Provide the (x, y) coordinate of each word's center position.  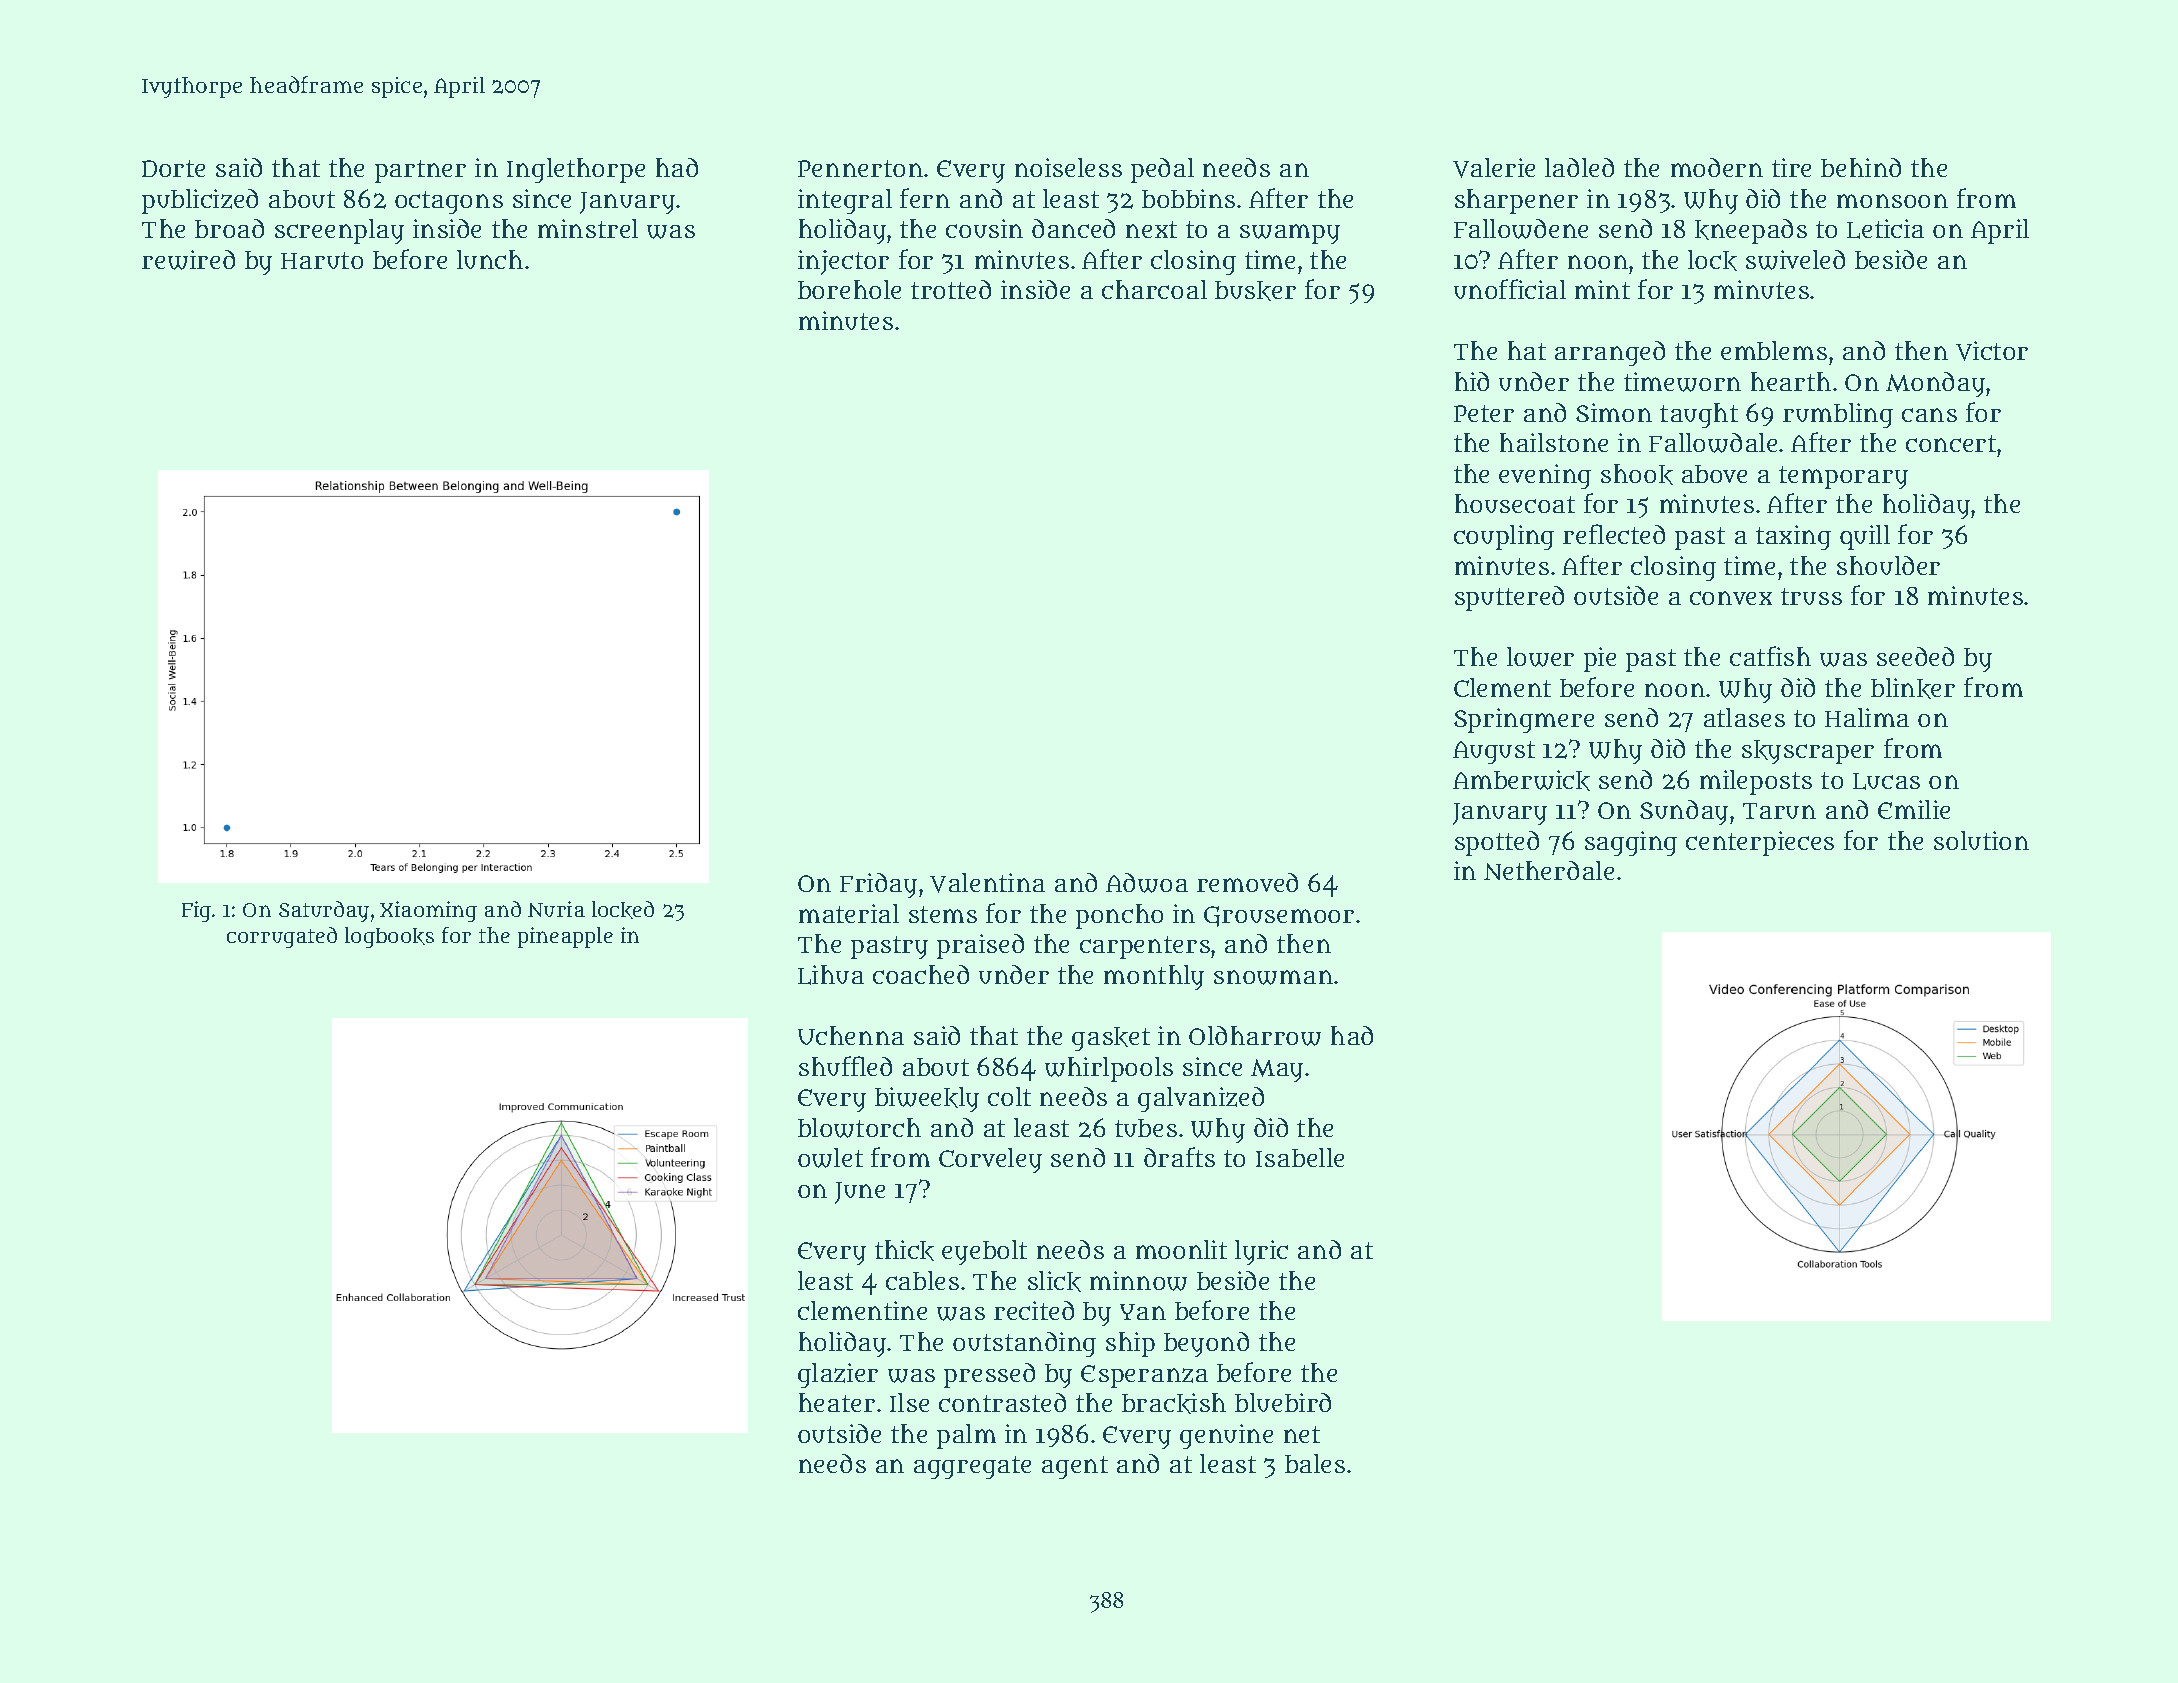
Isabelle (1300, 1157)
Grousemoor (1279, 916)
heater (837, 1402)
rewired (188, 260)
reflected (1614, 534)
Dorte (173, 168)
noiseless (1068, 167)
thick (904, 1250)
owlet (830, 1158)
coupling (1504, 537)
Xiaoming (428, 911)
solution (1981, 840)
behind (1861, 167)
